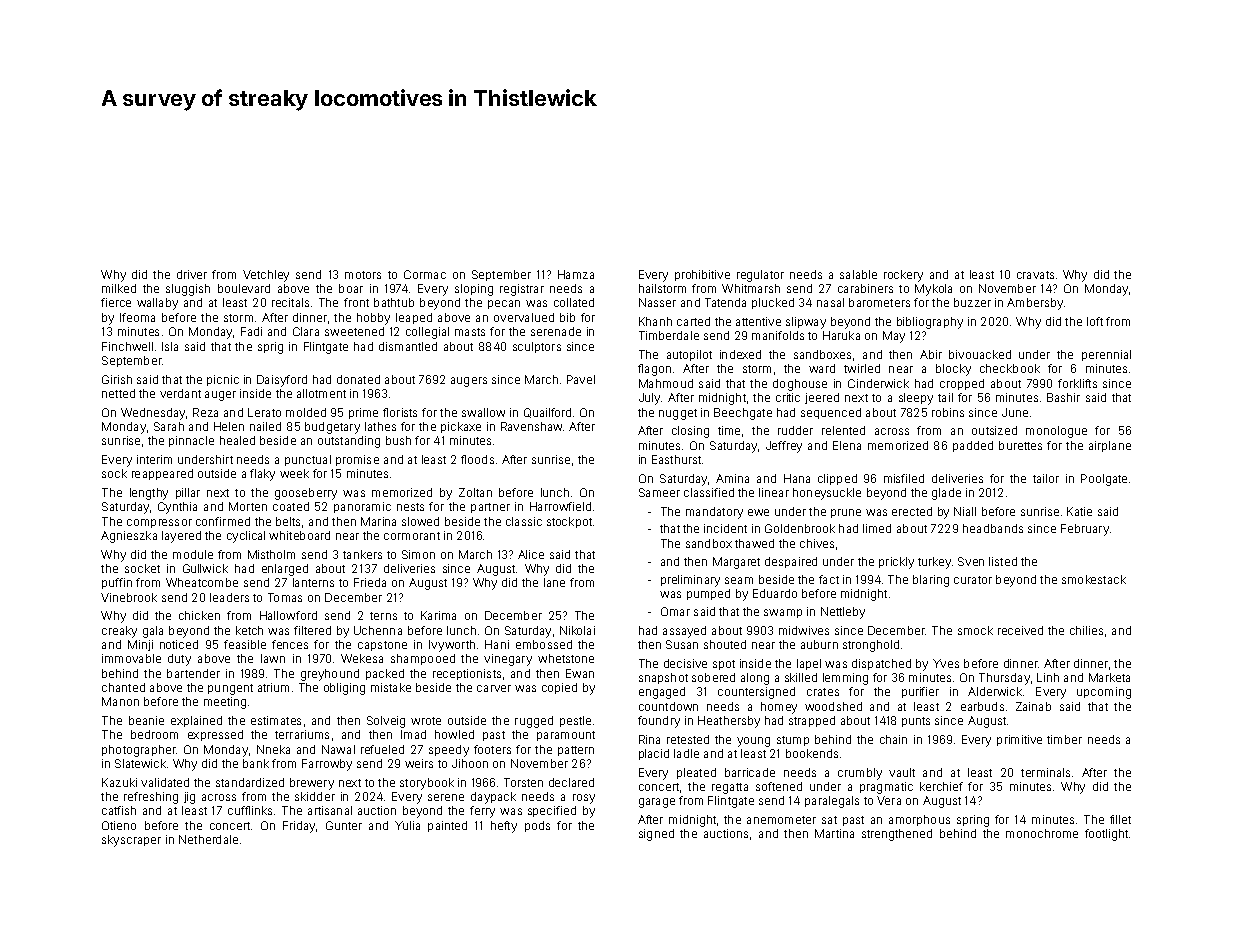  What do you see at coordinates (886, 788) in the screenshot?
I see `pragmatic` at bounding box center [886, 788].
